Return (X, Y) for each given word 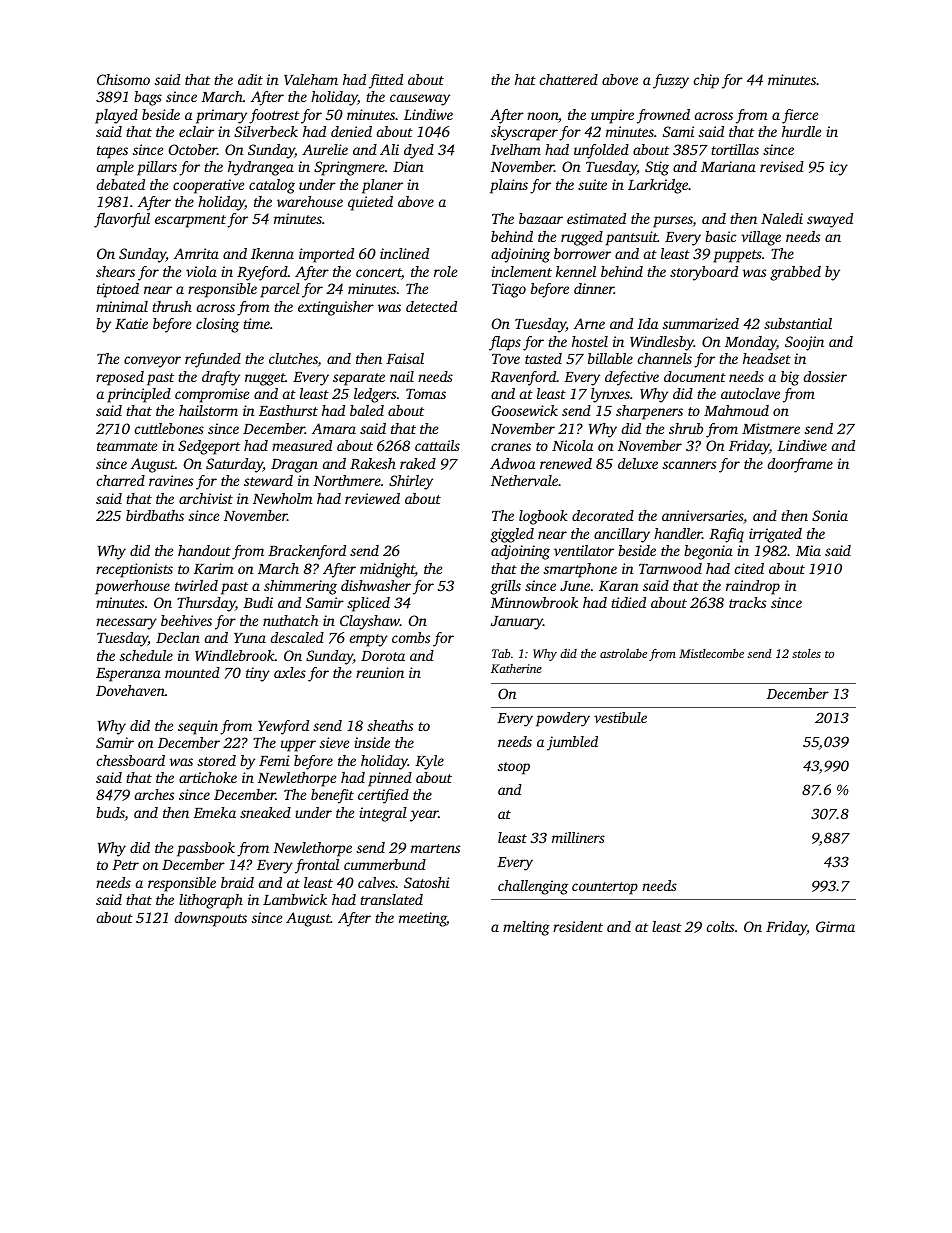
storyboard (704, 273)
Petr (125, 865)
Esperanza (128, 675)
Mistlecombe (711, 653)
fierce (800, 116)
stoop (514, 768)
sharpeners (649, 412)
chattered (569, 79)
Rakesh (373, 463)
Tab (501, 653)
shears (115, 271)
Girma (835, 926)
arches (154, 794)
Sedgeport (209, 447)
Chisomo (123, 79)
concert (379, 274)
